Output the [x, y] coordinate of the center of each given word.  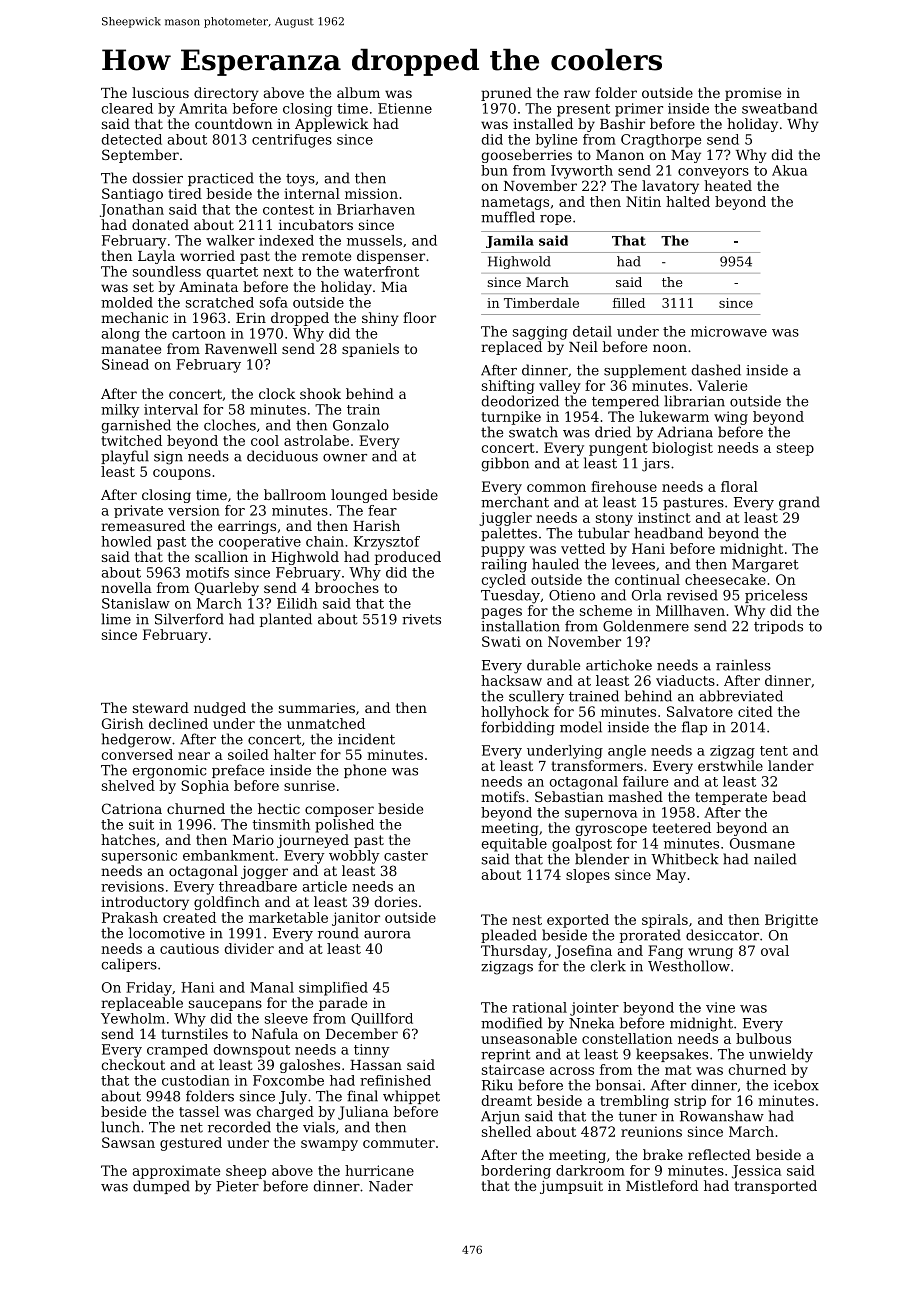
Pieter [237, 1186]
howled [126, 541]
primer [639, 110]
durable [553, 665]
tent [774, 751]
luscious [160, 92]
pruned [506, 94]
